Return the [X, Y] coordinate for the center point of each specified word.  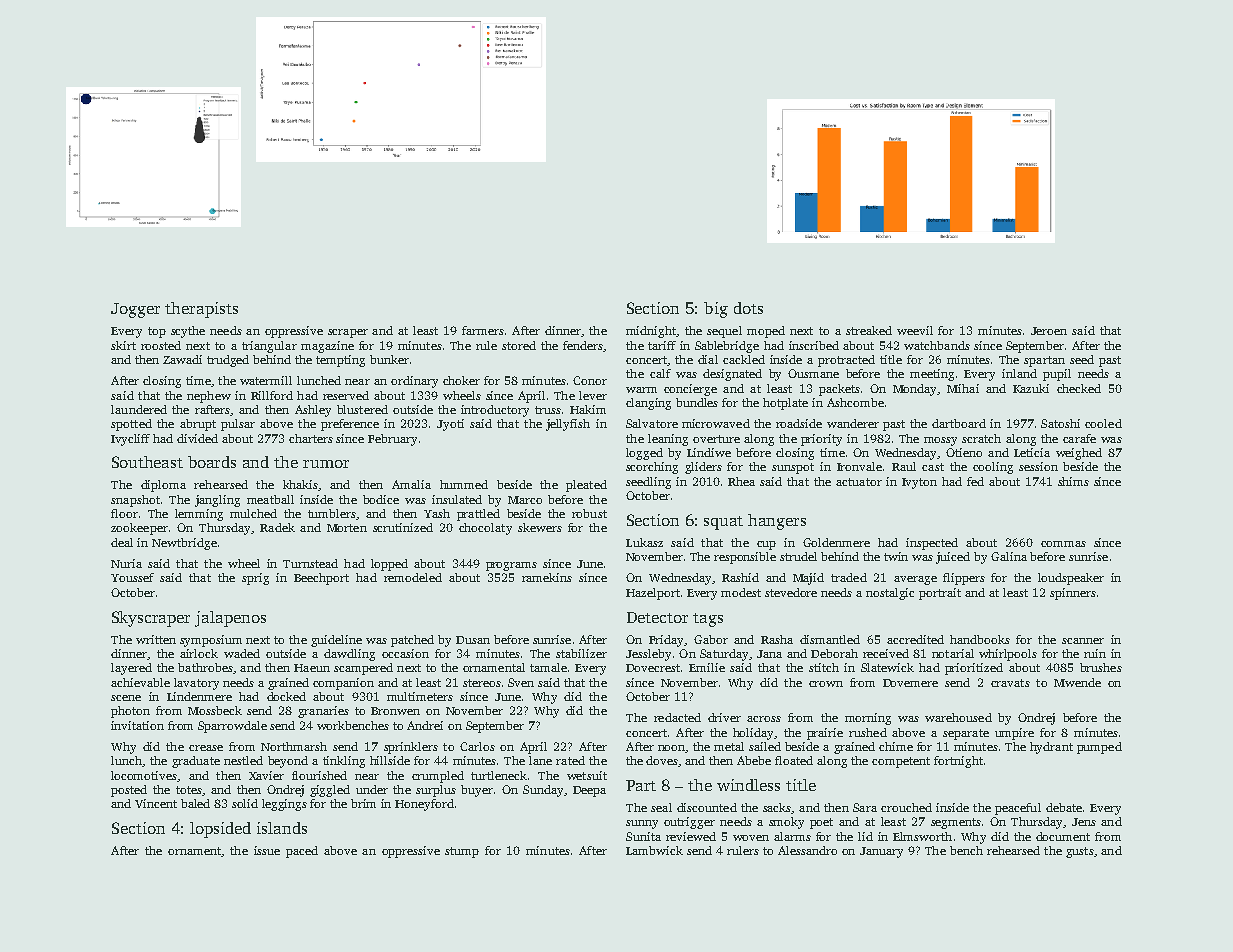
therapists [201, 310]
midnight [651, 332]
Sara [865, 807]
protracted [846, 361]
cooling [993, 468]
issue [267, 850]
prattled [478, 515]
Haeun [312, 668]
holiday [753, 734]
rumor [326, 464]
